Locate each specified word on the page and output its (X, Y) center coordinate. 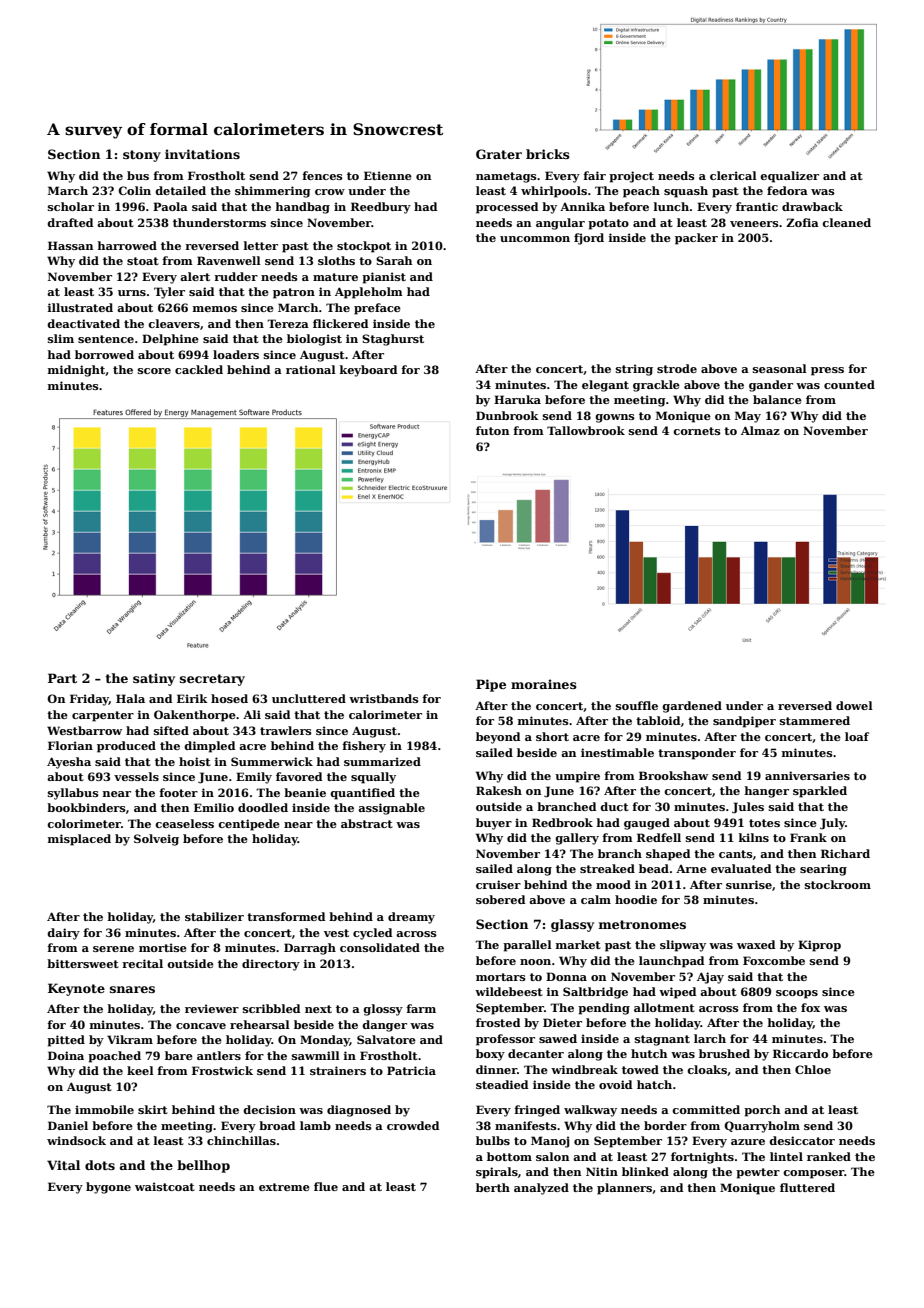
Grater (499, 154)
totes (764, 823)
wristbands (384, 698)
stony (142, 156)
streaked (607, 868)
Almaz (760, 430)
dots (100, 1165)
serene (113, 949)
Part (62, 678)
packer (696, 239)
